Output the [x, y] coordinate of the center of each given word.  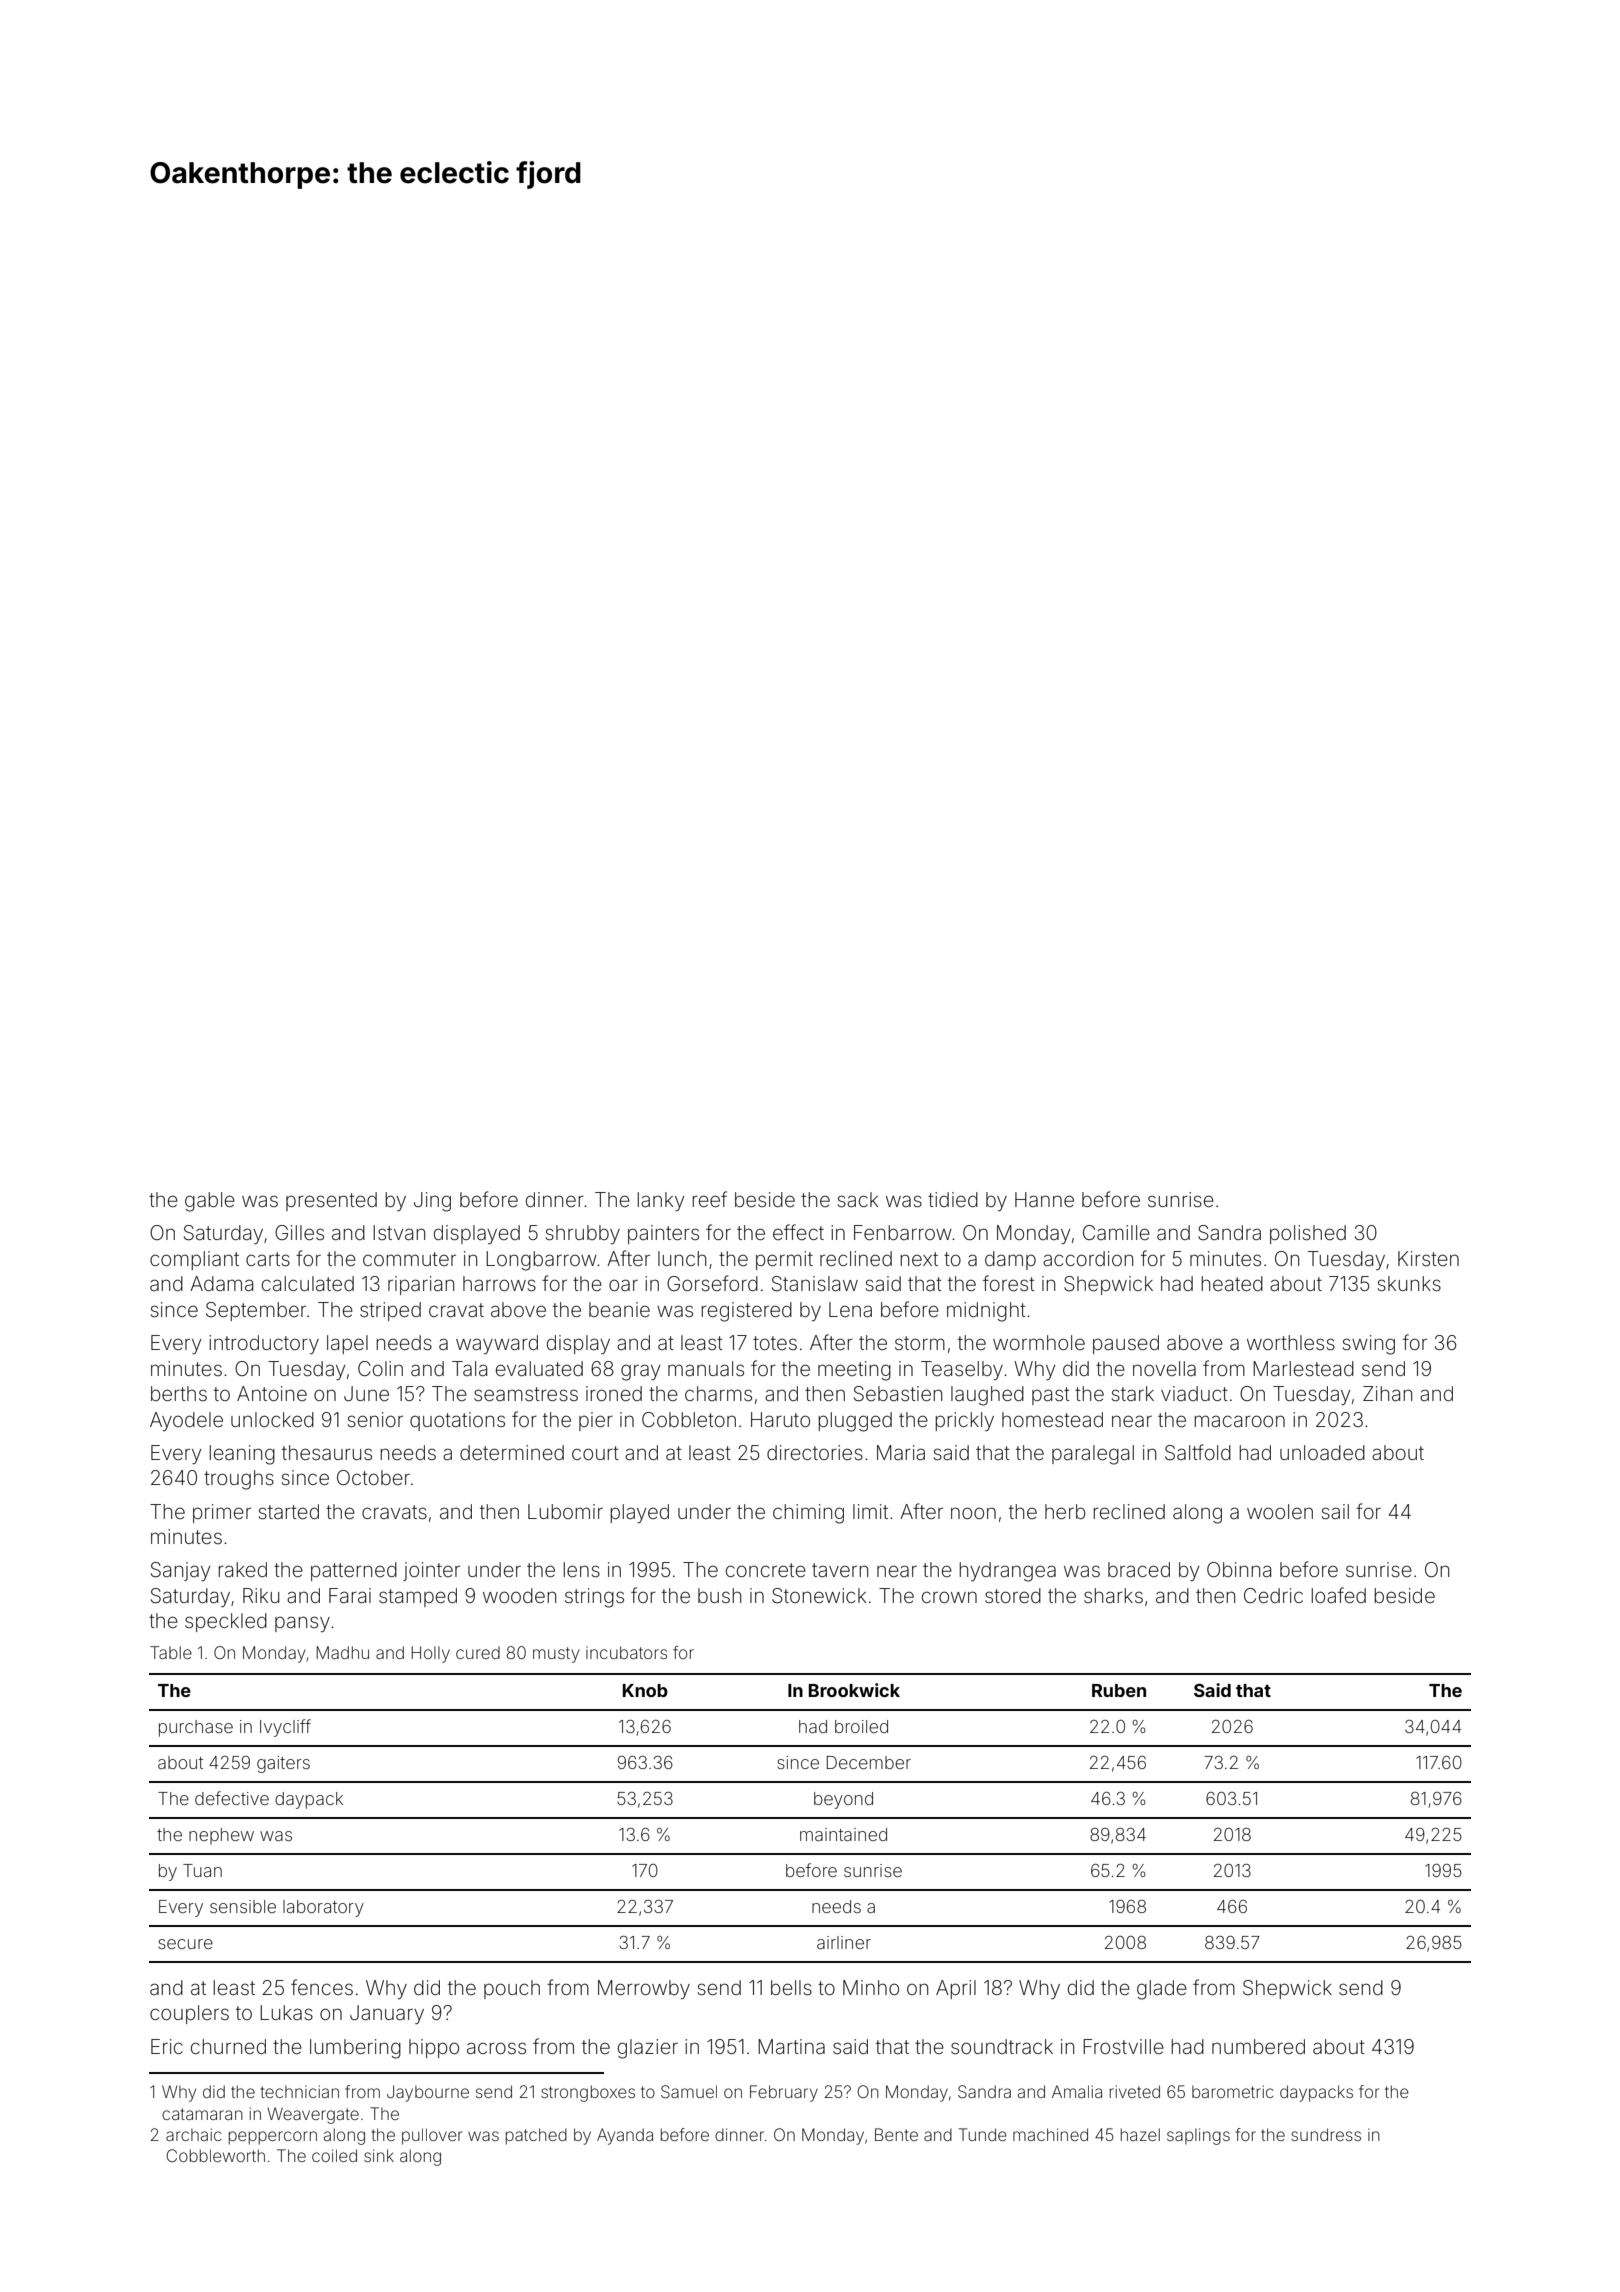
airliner [844, 1942]
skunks [1409, 1283]
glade [1162, 1990]
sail [1335, 1511]
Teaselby [962, 1370]
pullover [432, 2136]
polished [1308, 1234]
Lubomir [565, 1511]
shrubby [582, 1234]
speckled [226, 1622]
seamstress [526, 1394]
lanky [660, 1201]
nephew [221, 1836]
